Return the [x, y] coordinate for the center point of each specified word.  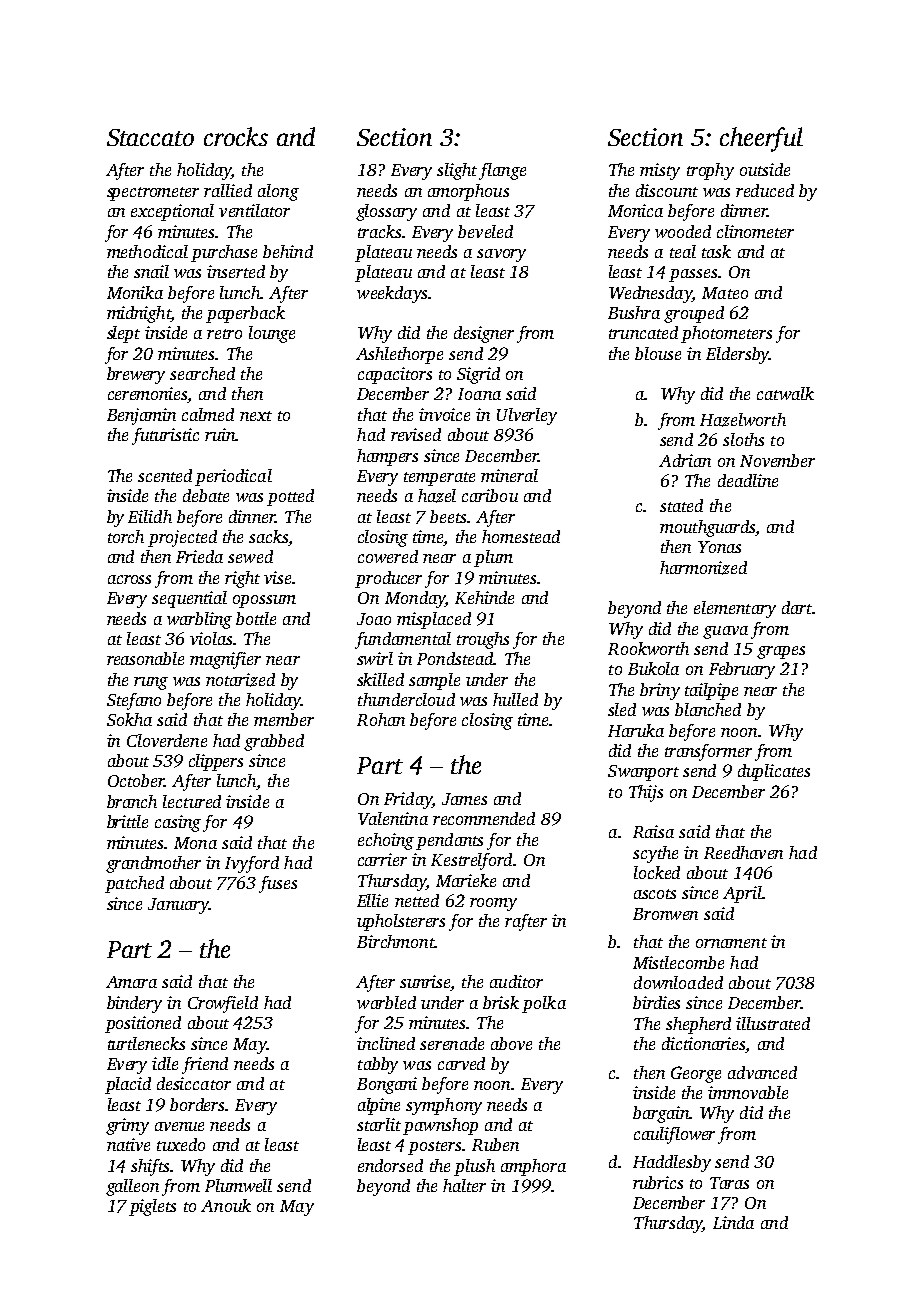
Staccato [150, 137]
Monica [635, 210]
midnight [139, 314]
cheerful [761, 139]
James [464, 799]
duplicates [774, 772]
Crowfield [223, 1004]
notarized [240, 680]
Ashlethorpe [399, 355]
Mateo [725, 293]
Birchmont [396, 941]
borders [197, 1104]
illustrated [773, 1023]
